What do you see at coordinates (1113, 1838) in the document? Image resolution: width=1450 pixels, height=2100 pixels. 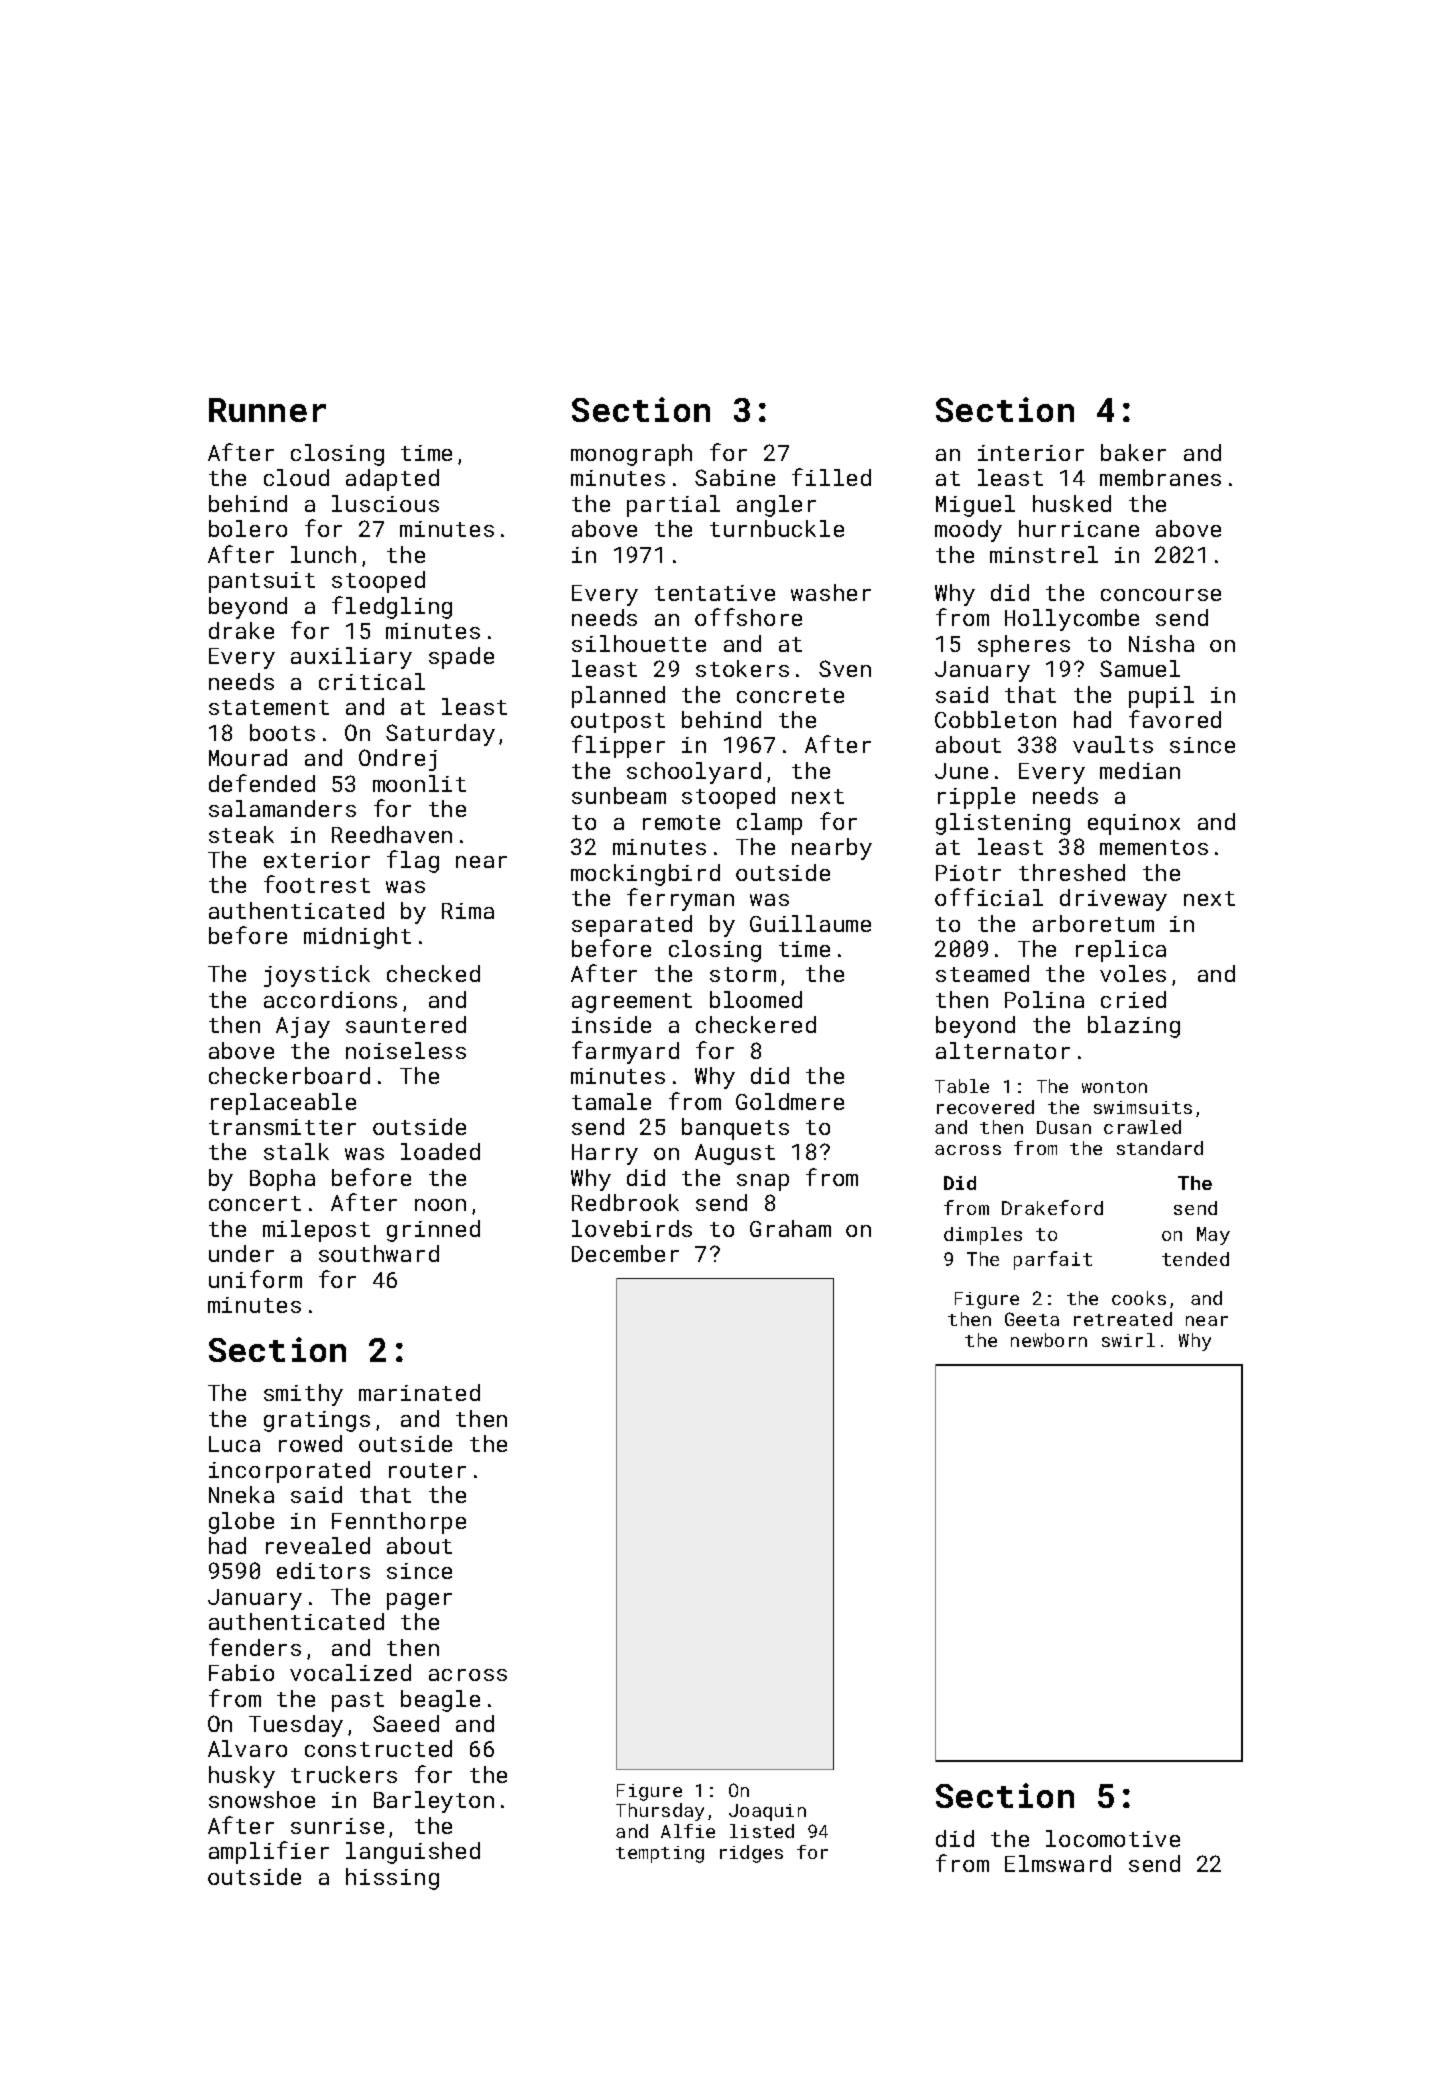 I see `locomotive` at bounding box center [1113, 1838].
